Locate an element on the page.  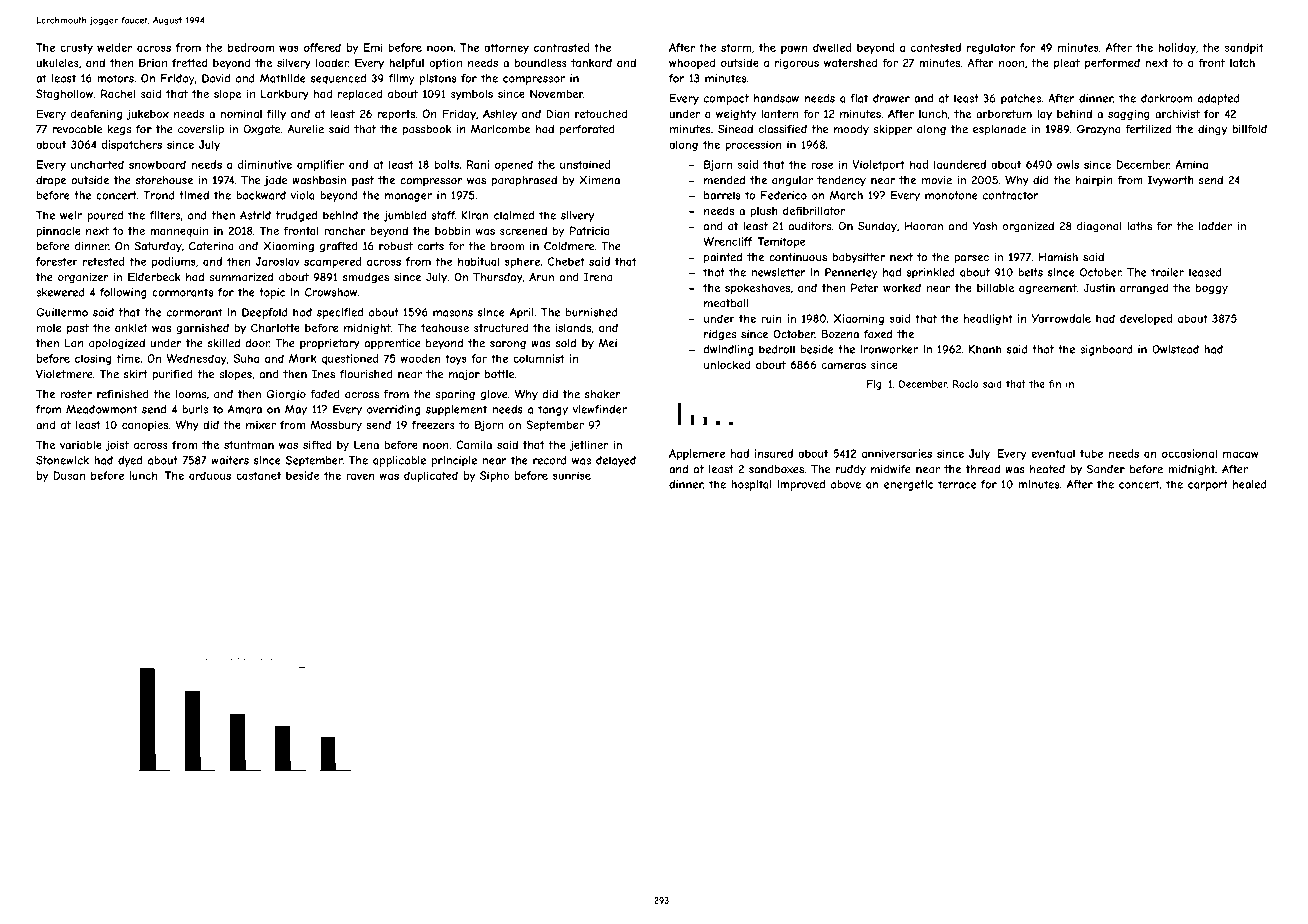
watershed is located at coordinates (850, 62).
